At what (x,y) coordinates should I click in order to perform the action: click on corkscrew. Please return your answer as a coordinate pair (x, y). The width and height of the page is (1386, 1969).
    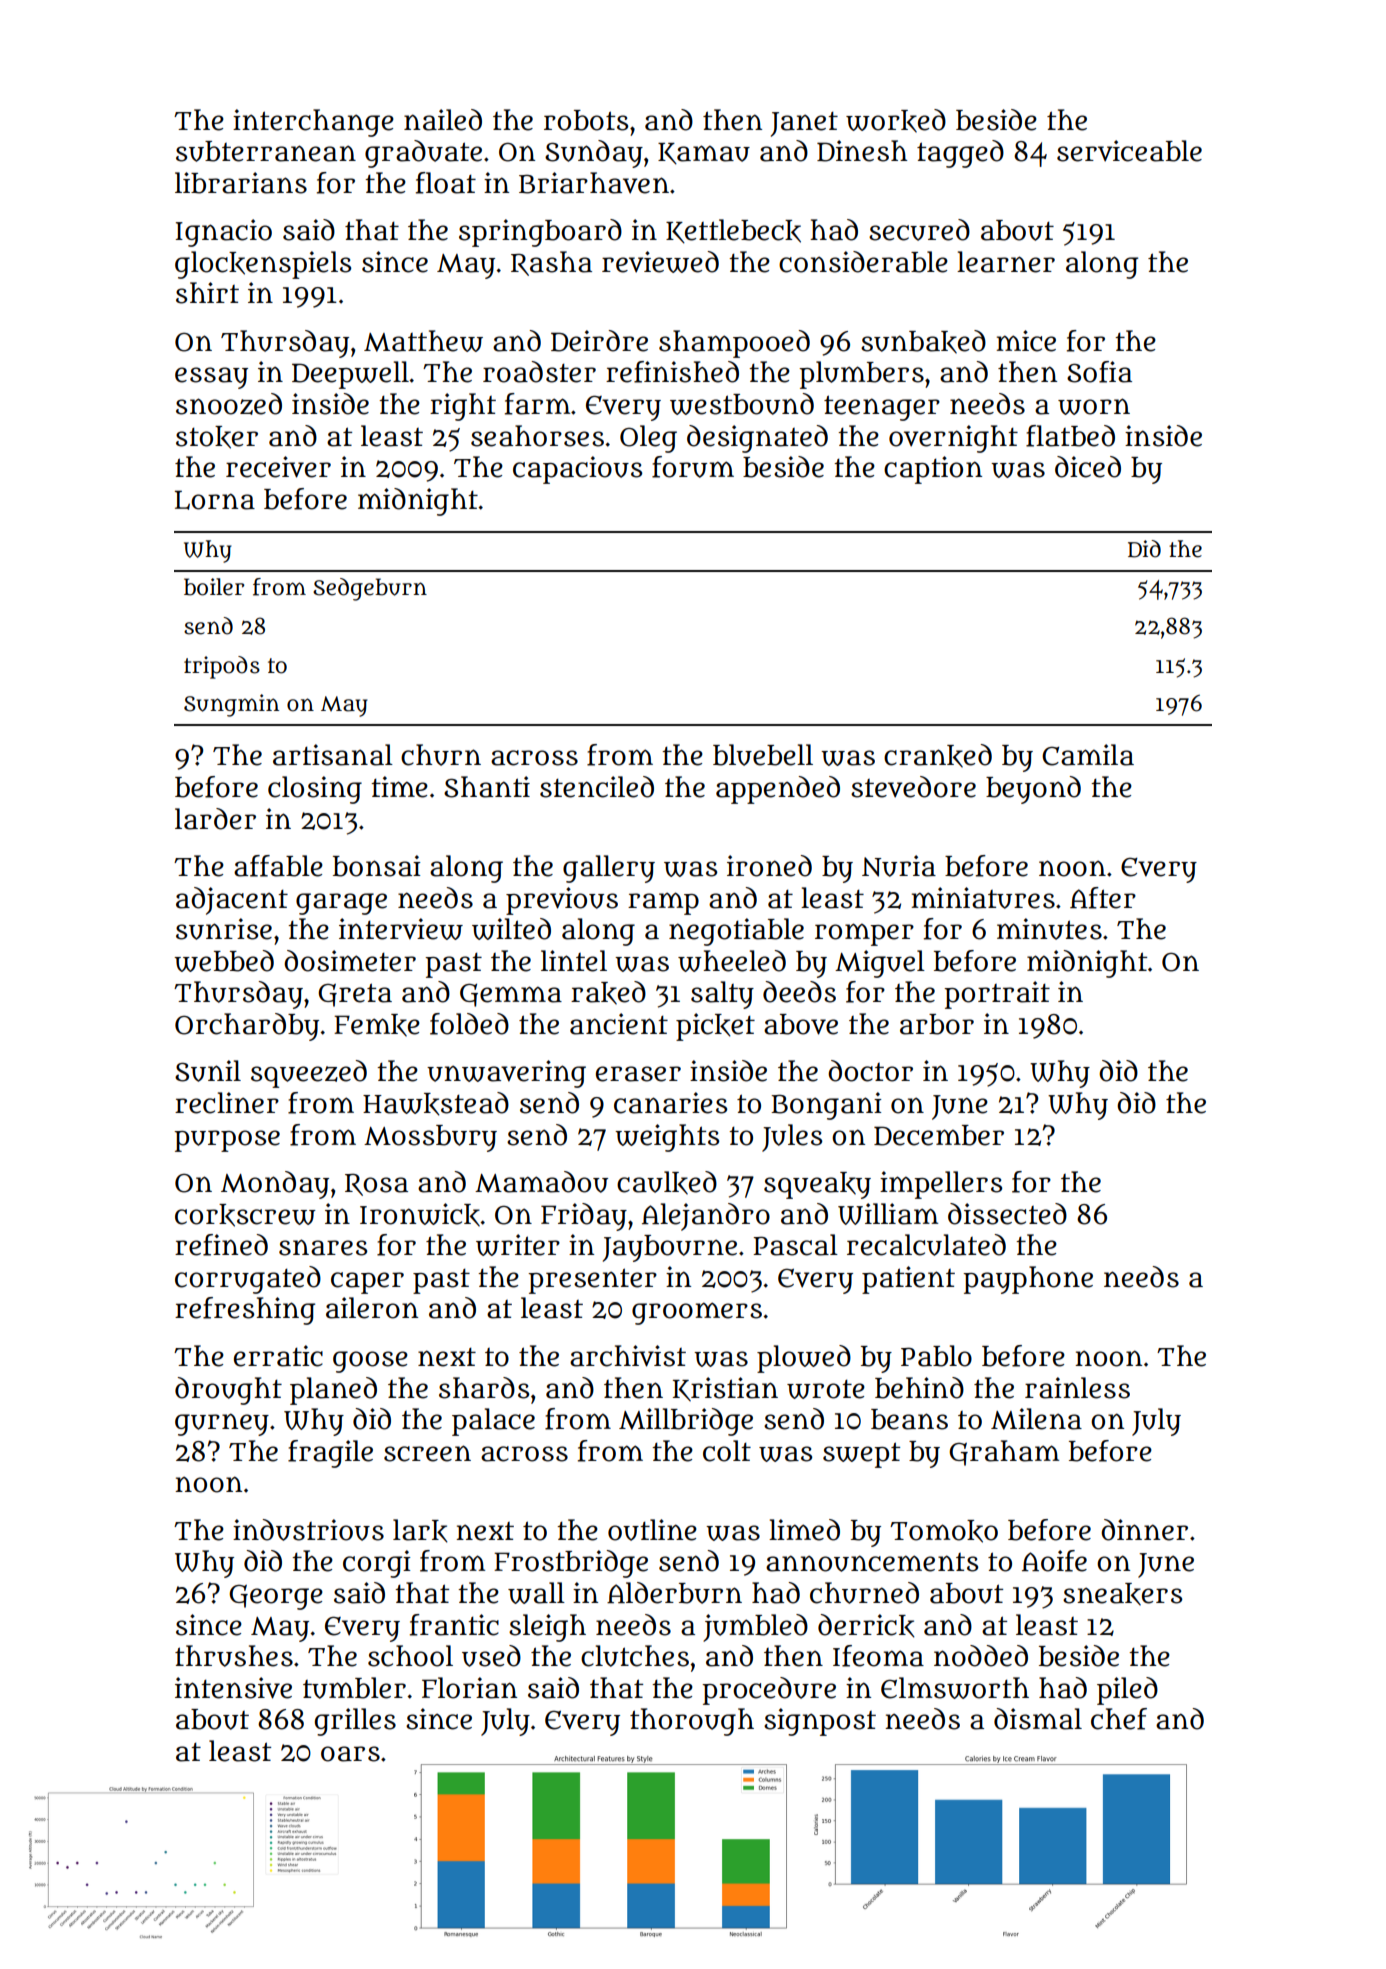
    Looking at the image, I should click on (245, 1215).
